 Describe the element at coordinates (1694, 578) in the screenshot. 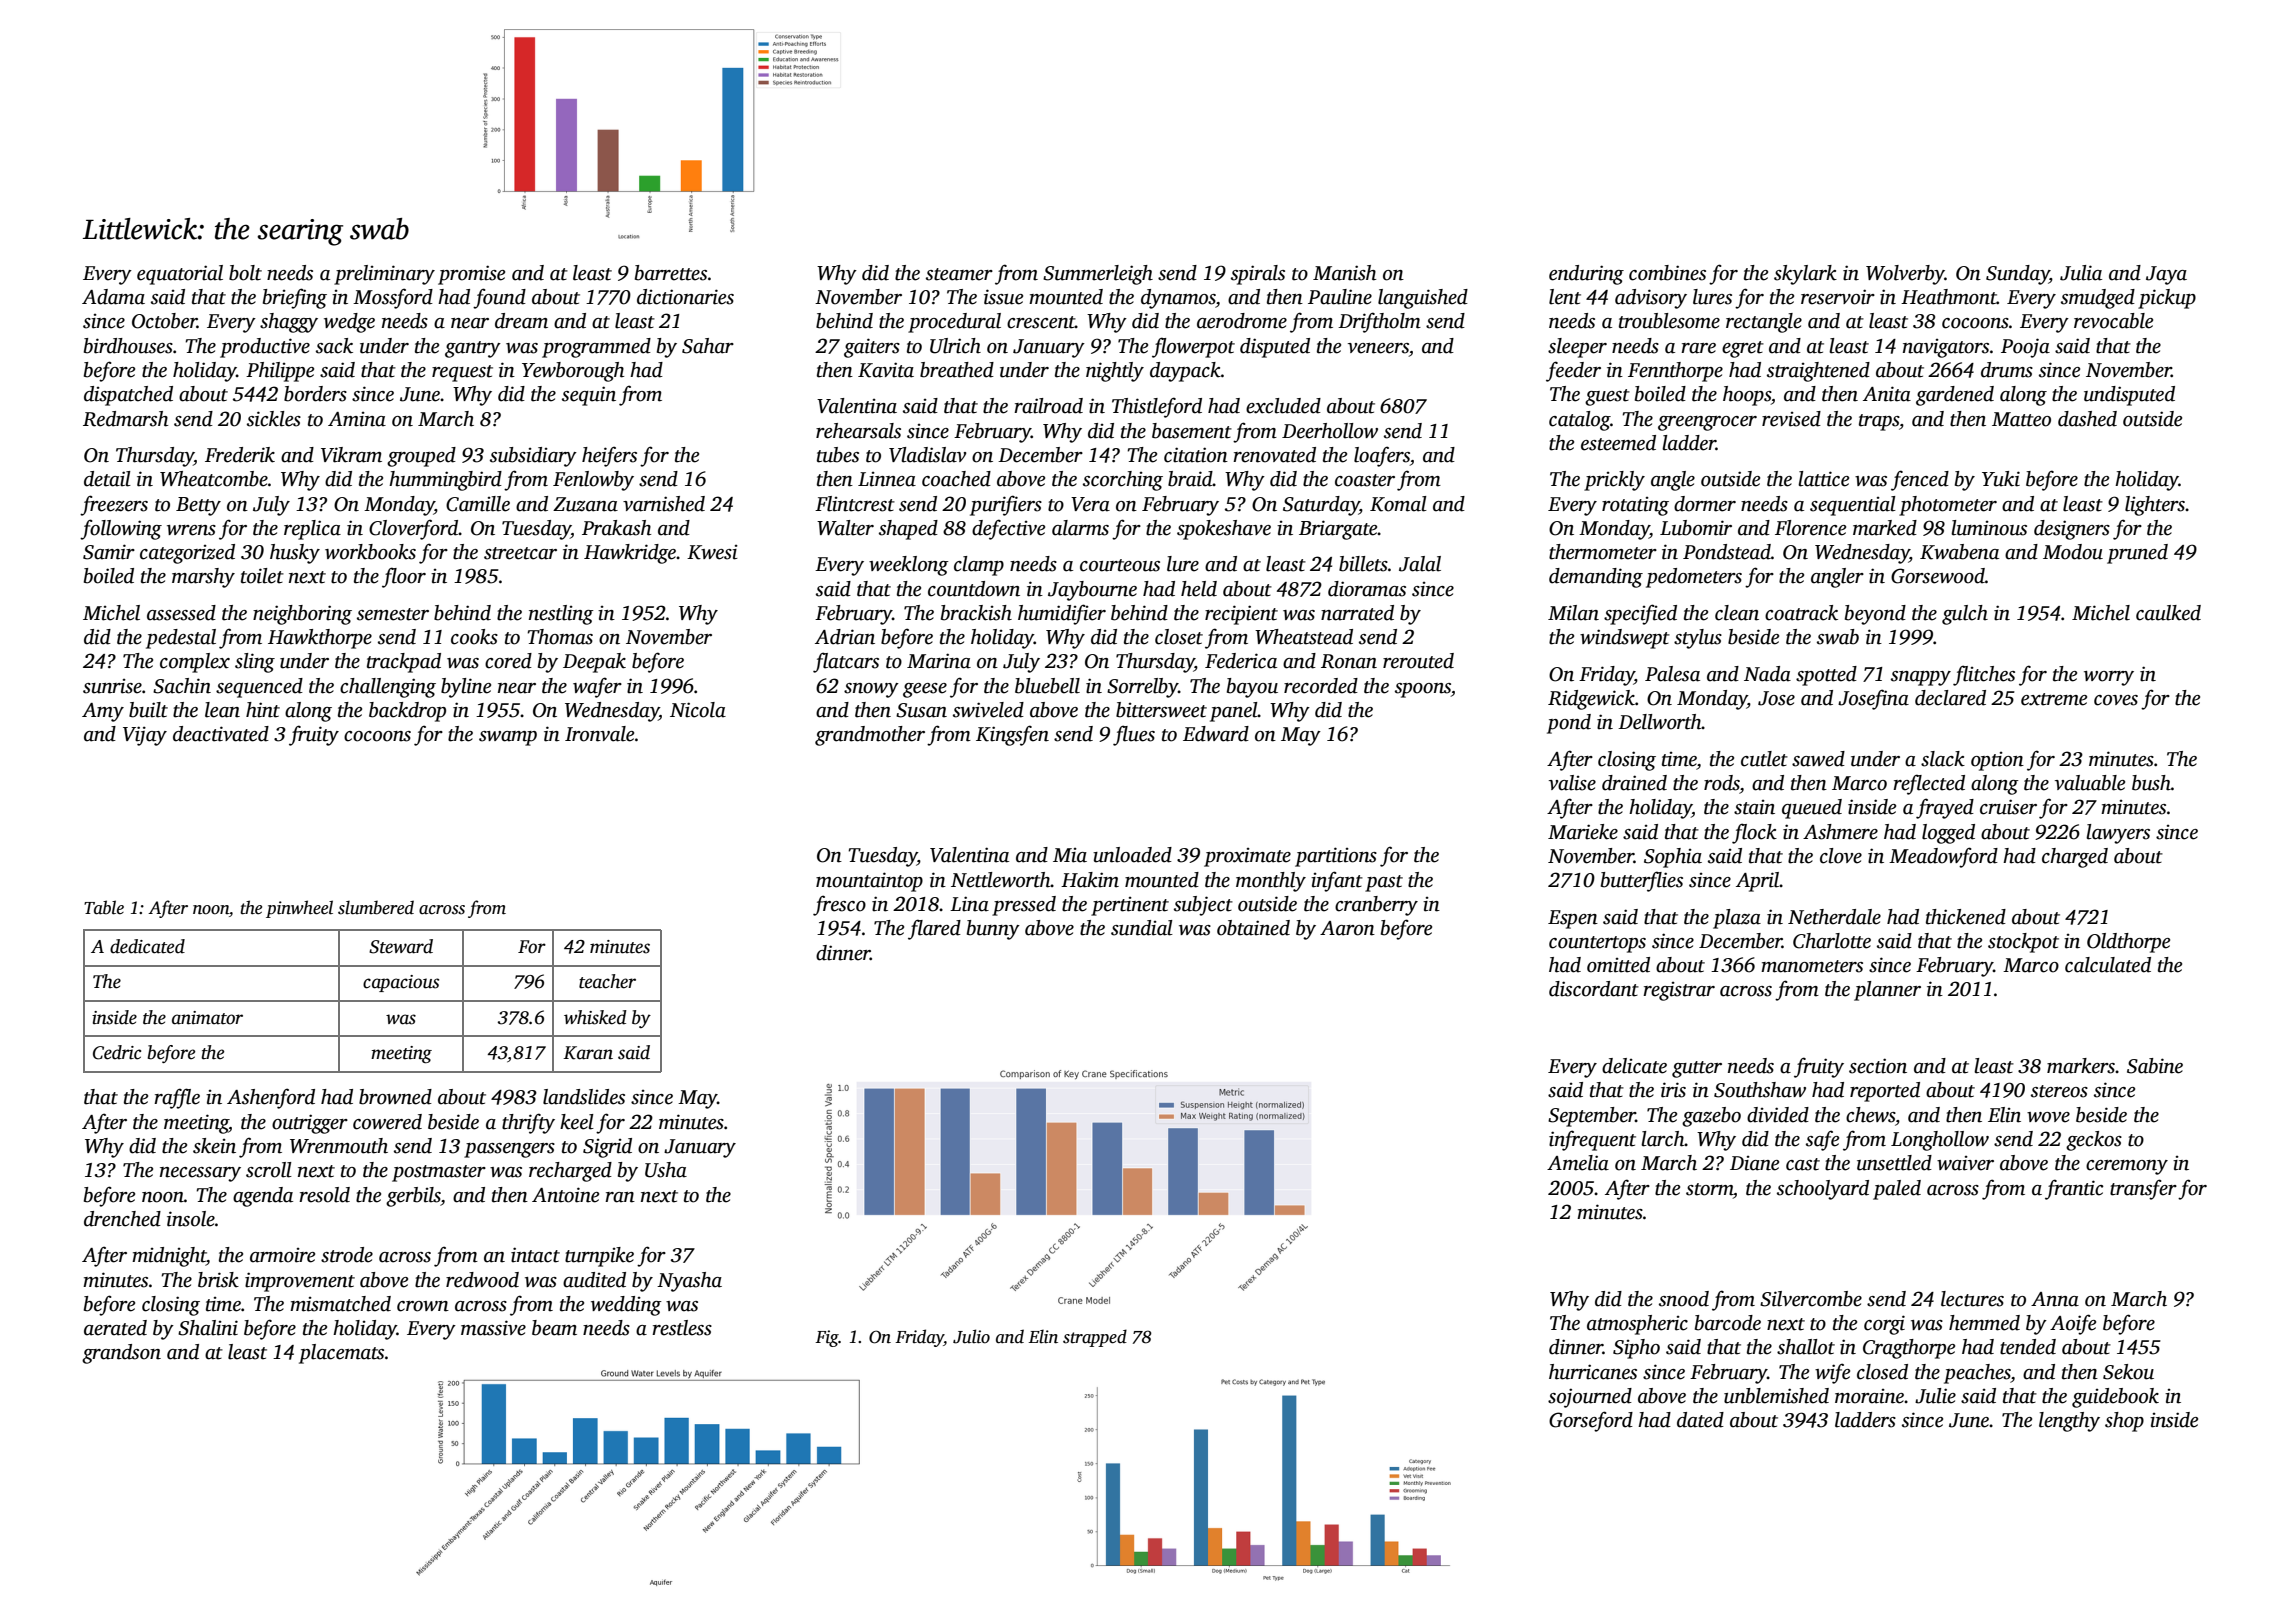

I see `pedometers` at that location.
